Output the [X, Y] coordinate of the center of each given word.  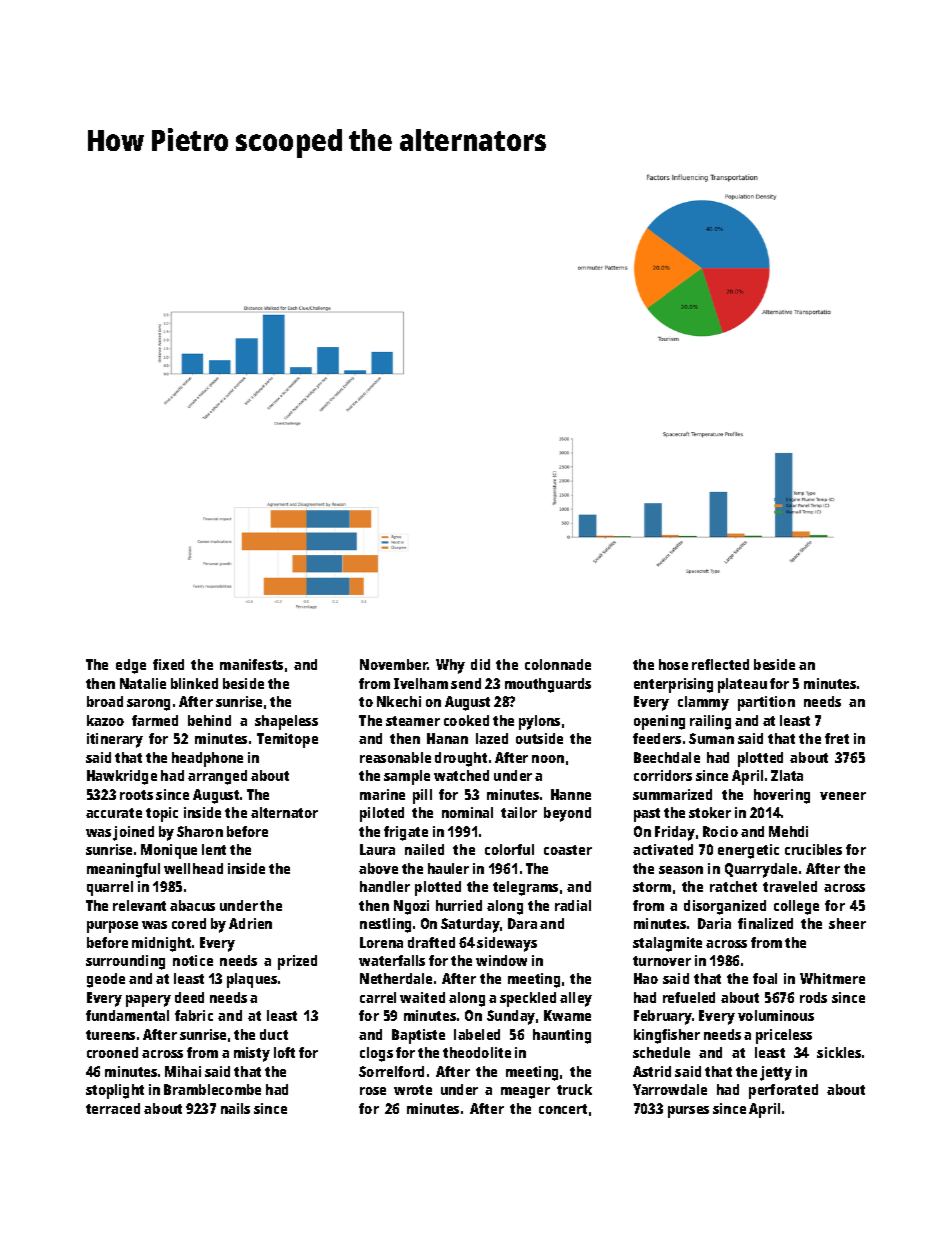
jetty [776, 1073]
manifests [251, 664]
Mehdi [788, 831]
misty [252, 1054]
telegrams [525, 888]
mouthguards [548, 685]
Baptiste [418, 1036]
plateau [742, 685]
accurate [114, 813]
